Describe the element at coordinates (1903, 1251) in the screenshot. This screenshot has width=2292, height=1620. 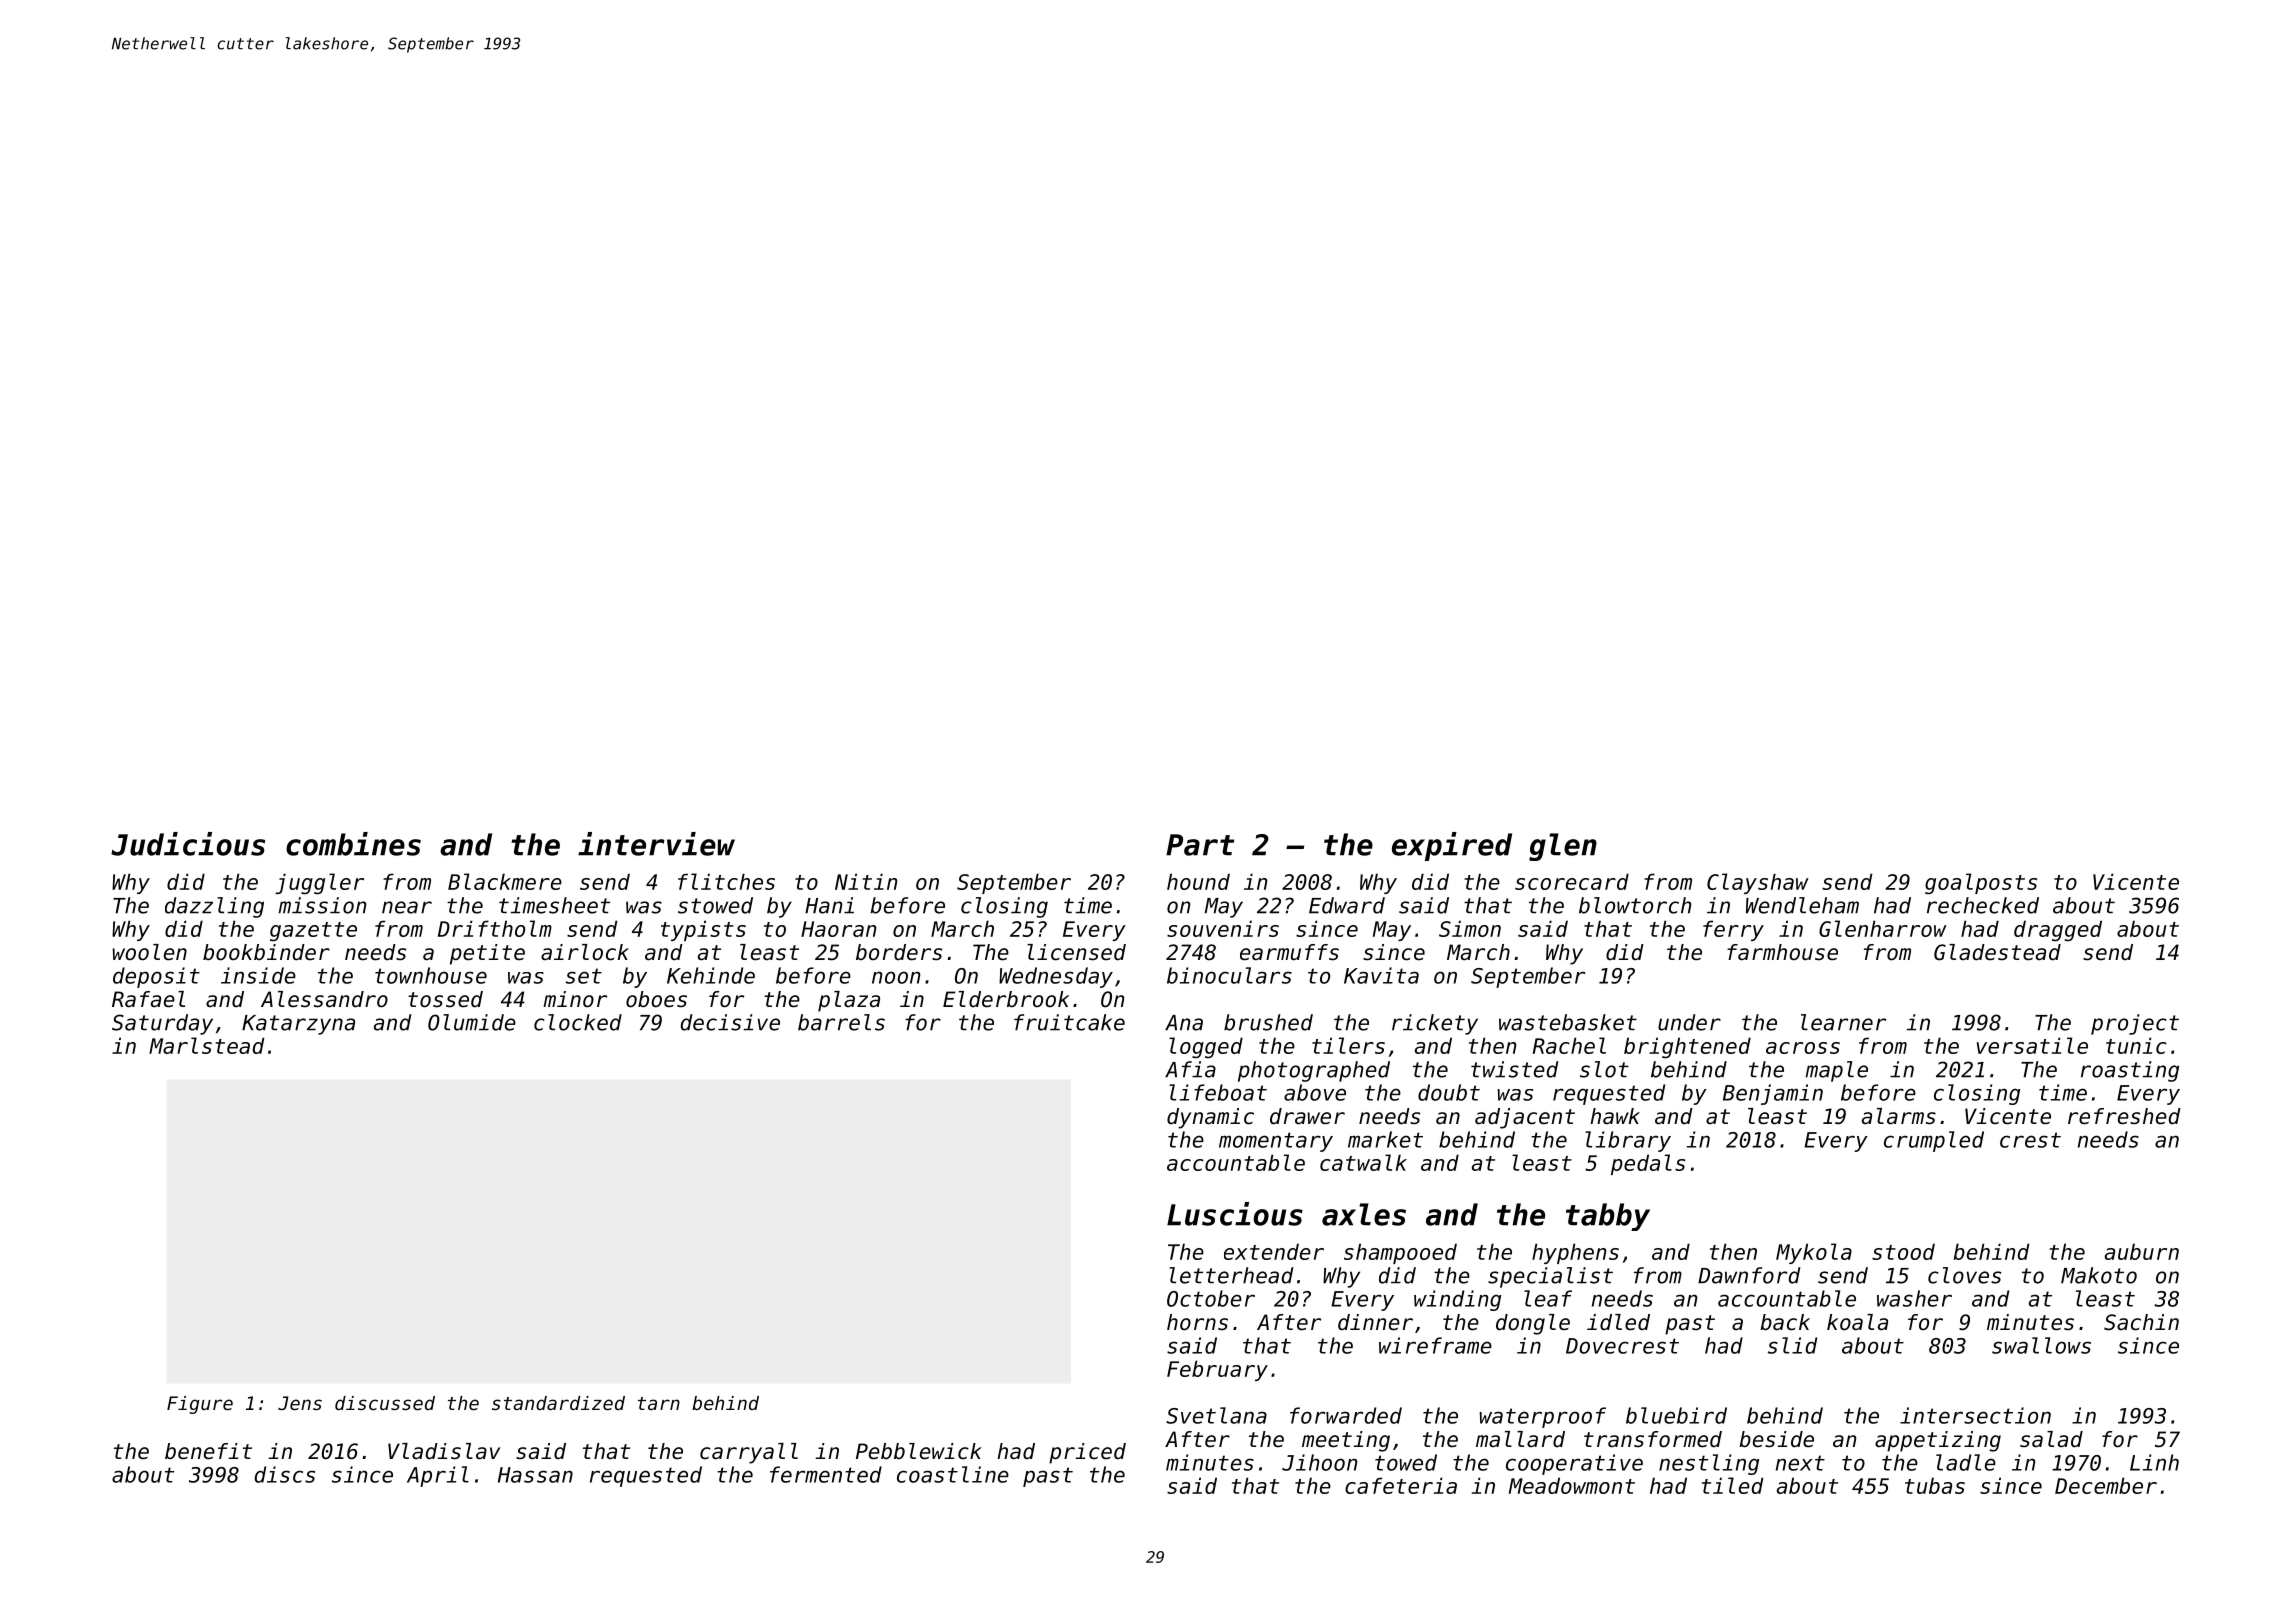
I see `stood` at that location.
